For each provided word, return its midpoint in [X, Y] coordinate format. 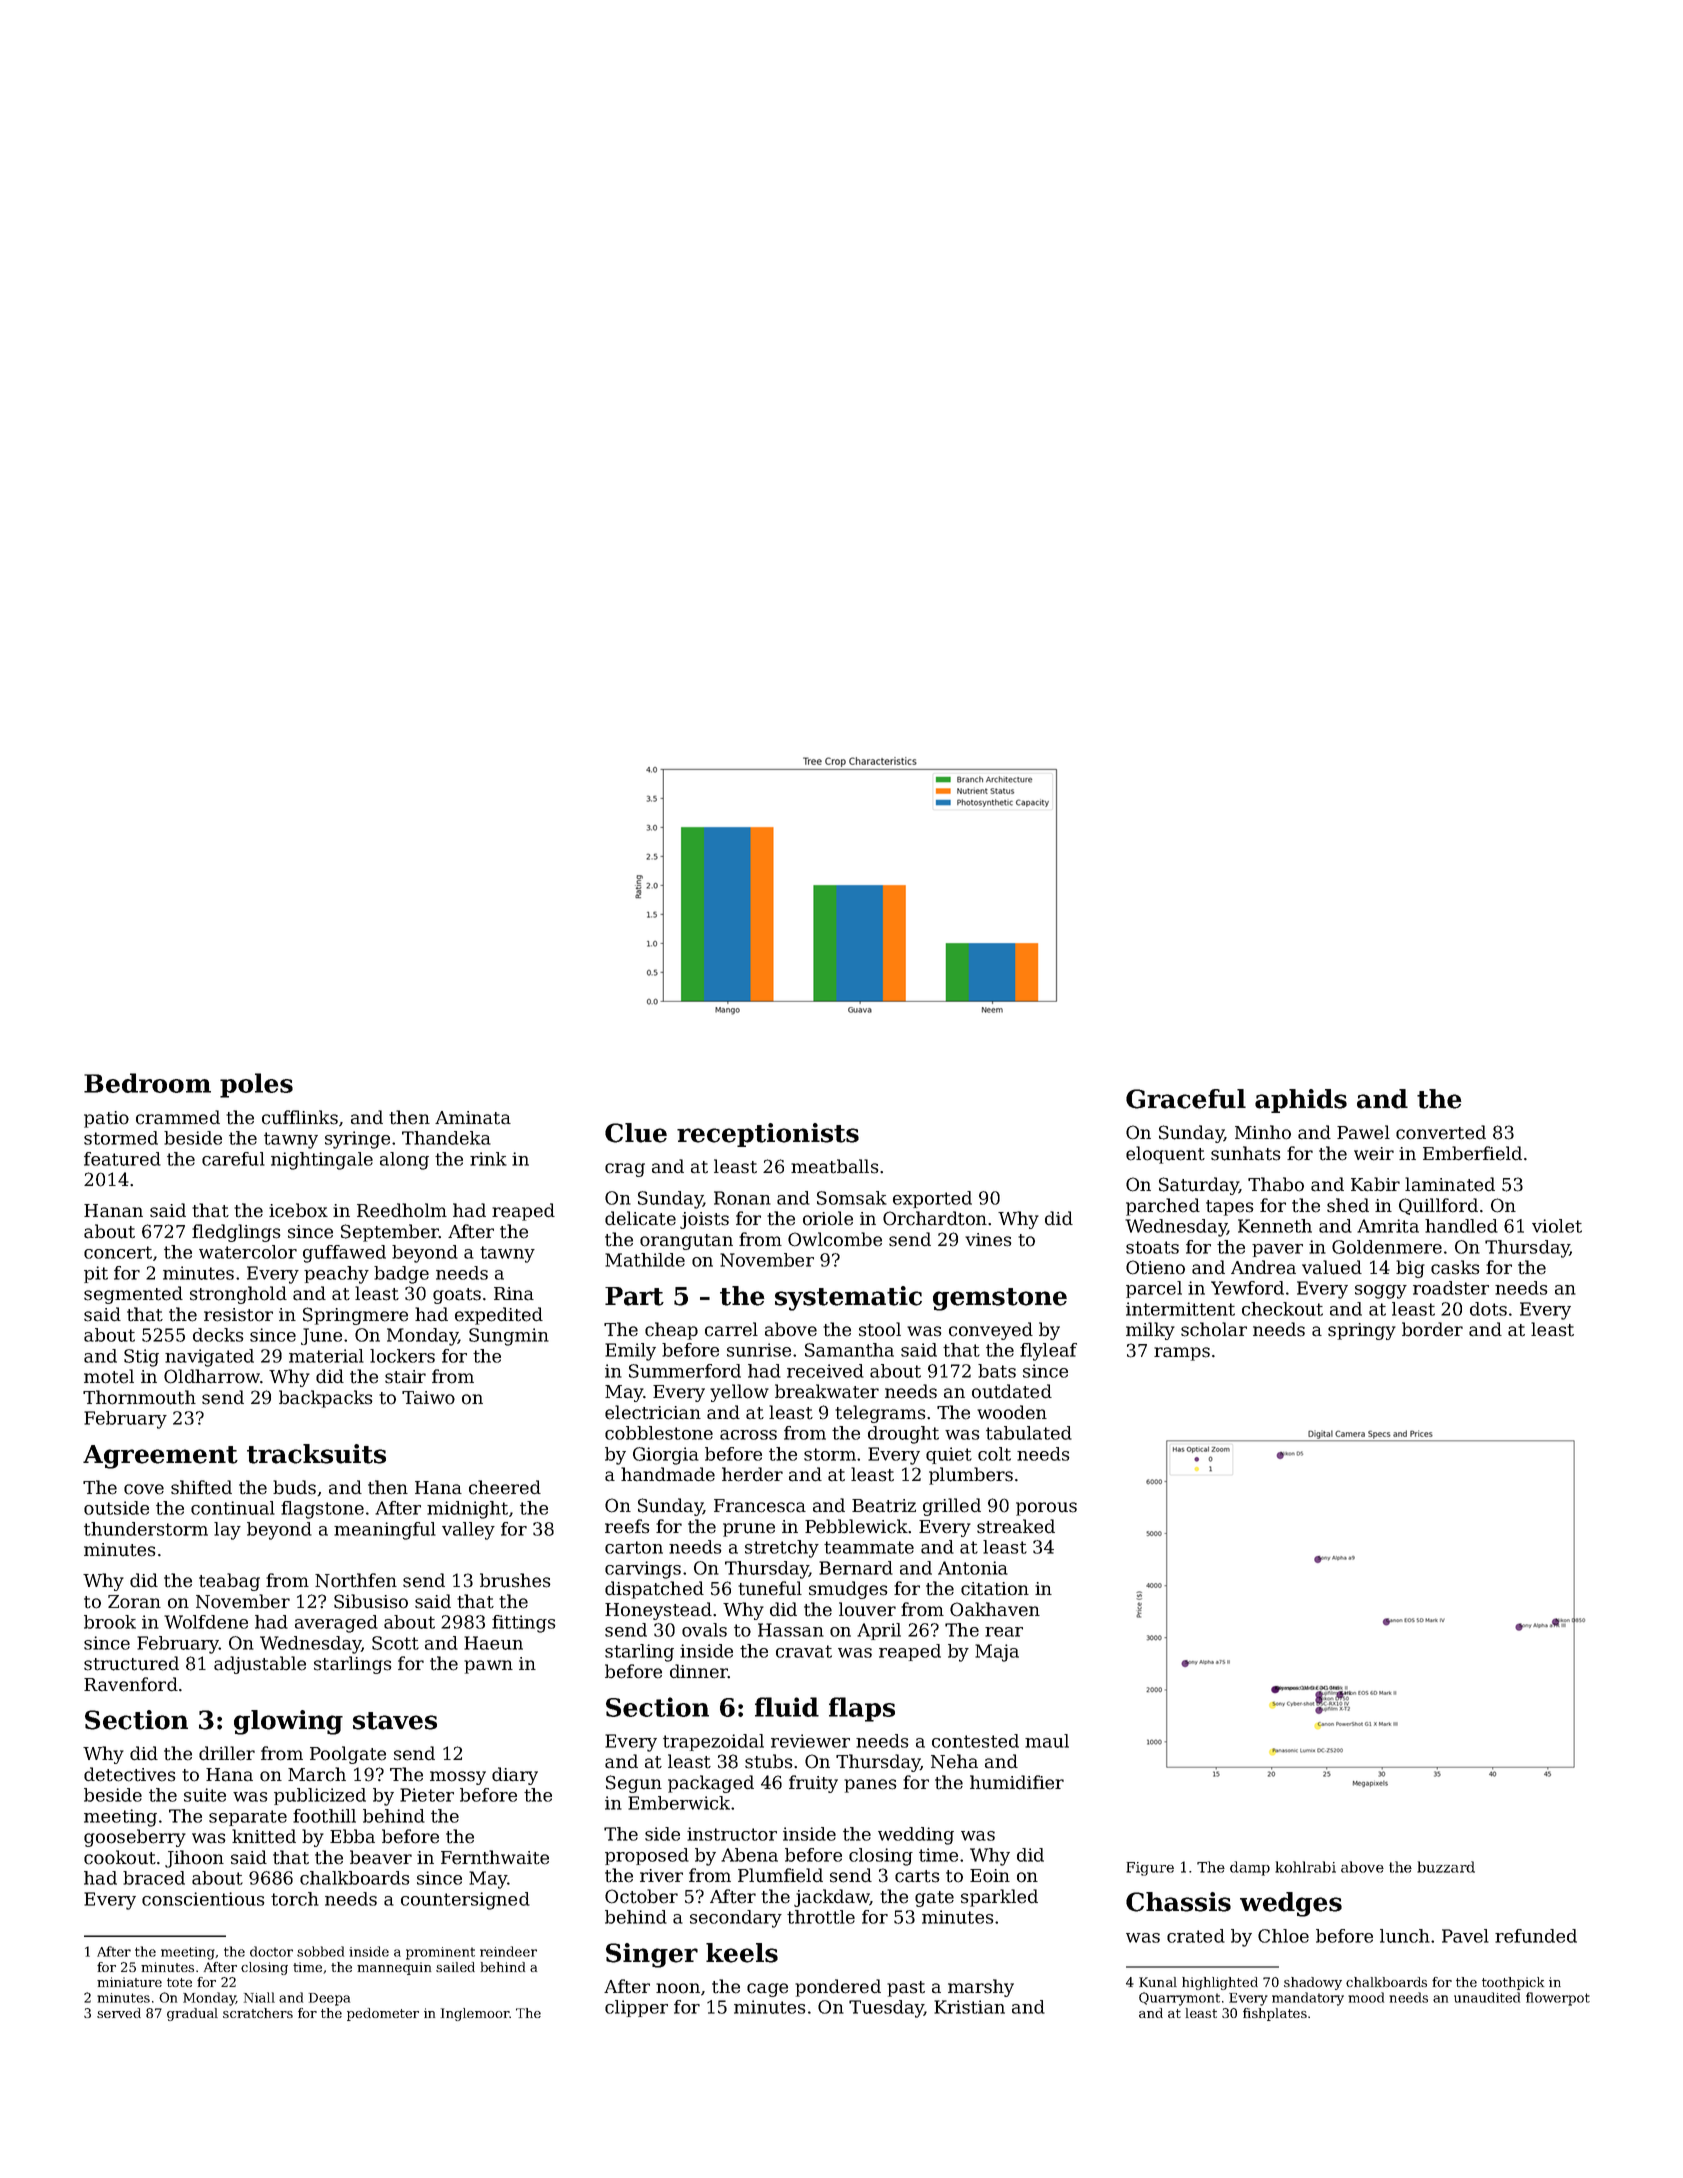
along [404, 1161]
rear [1004, 1632]
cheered [505, 1487]
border [1432, 1329]
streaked [1016, 1526]
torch [295, 1899]
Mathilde [645, 1260]
